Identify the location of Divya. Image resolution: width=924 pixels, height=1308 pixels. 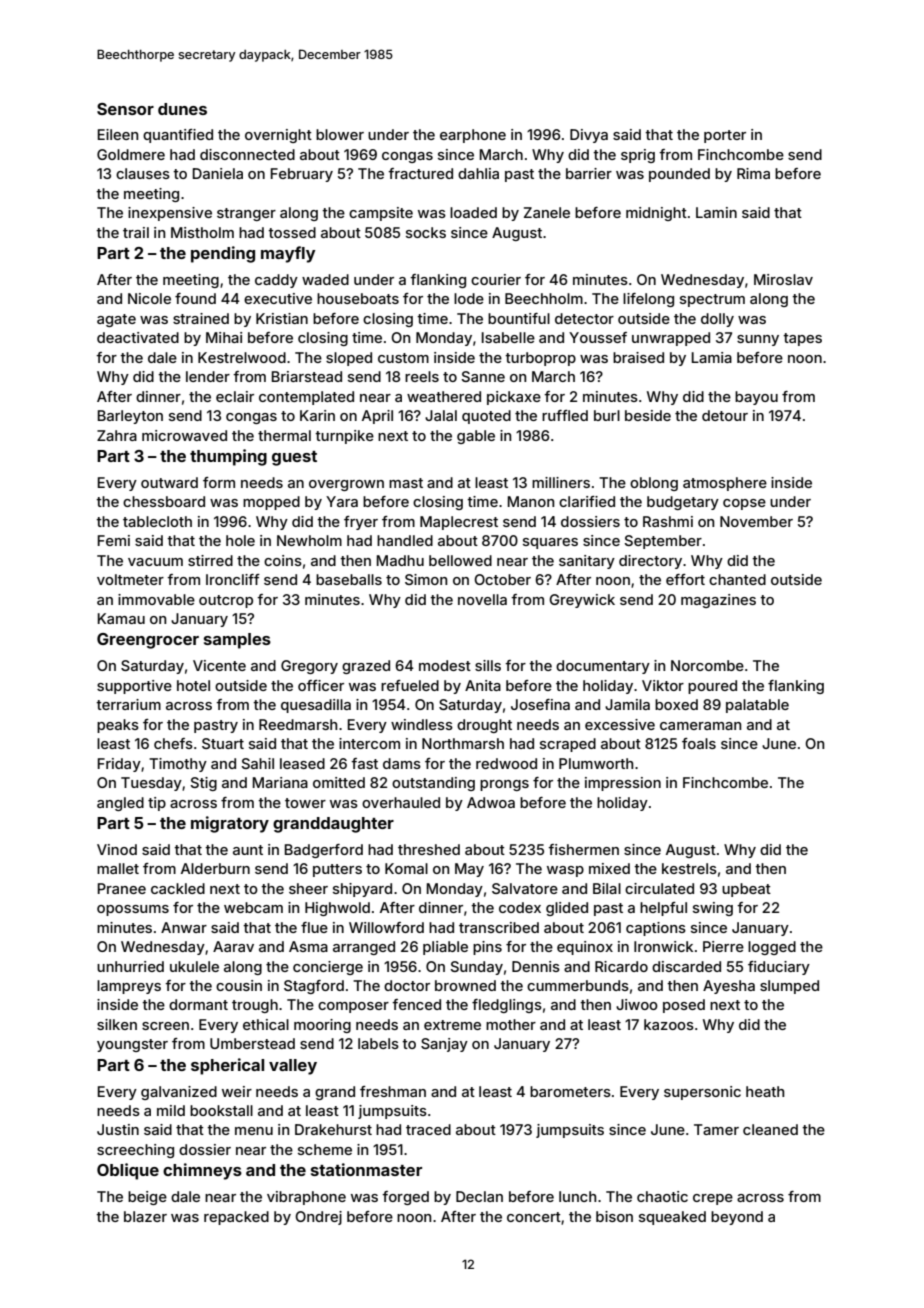
(589, 136).
